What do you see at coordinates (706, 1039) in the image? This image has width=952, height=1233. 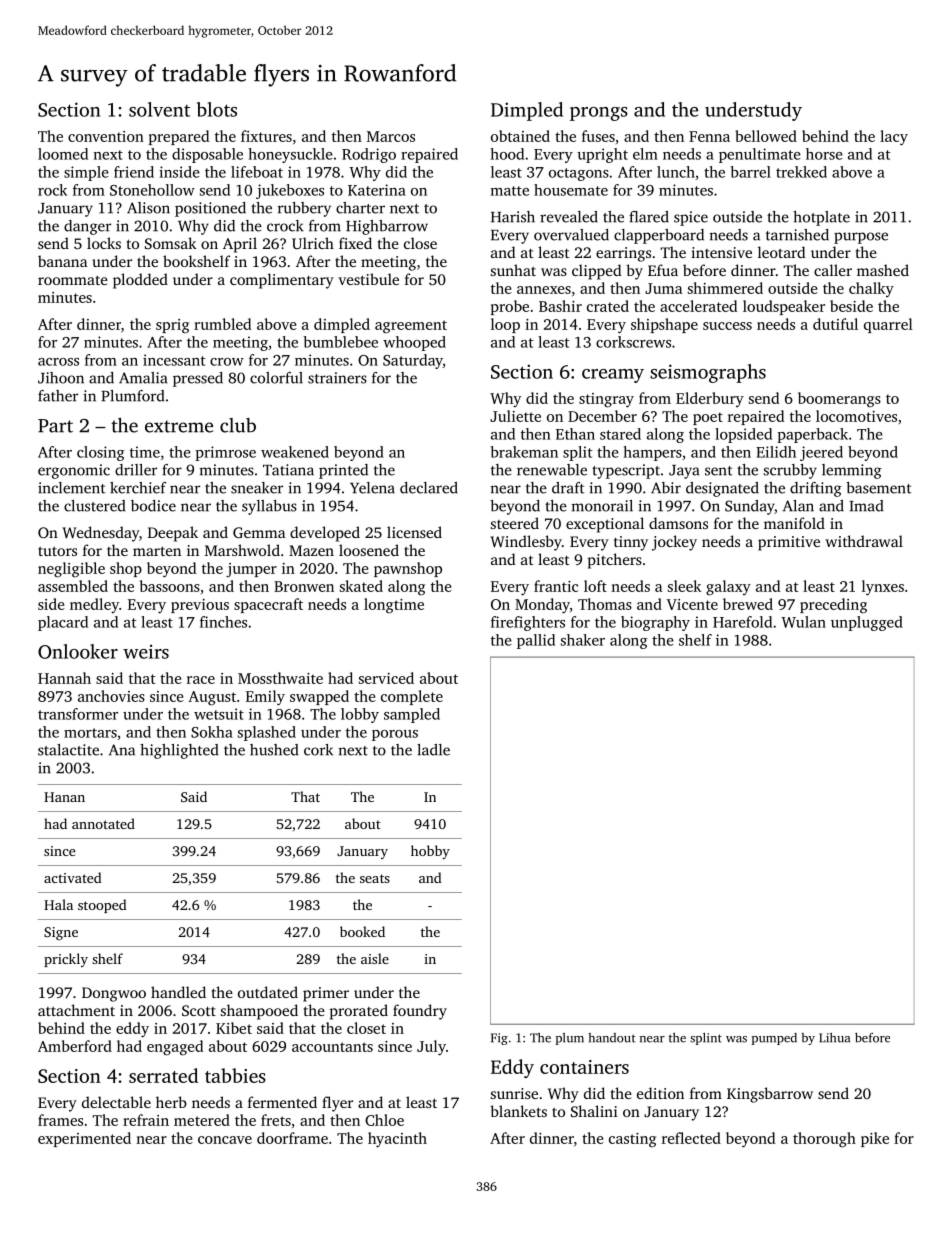 I see `splint` at bounding box center [706, 1039].
